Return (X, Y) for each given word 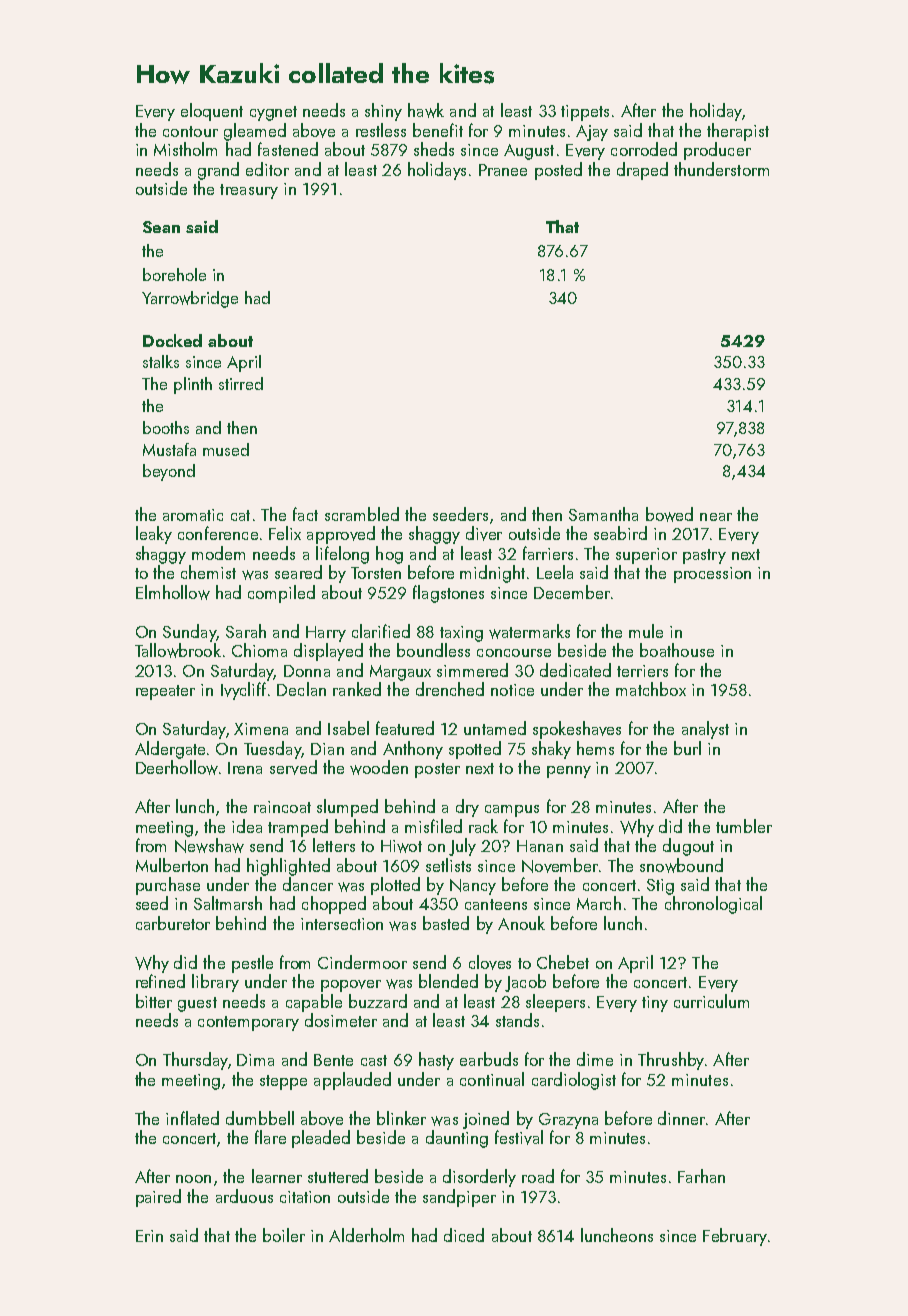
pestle (252, 964)
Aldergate (170, 750)
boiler (284, 1235)
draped (642, 171)
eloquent (212, 112)
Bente (333, 1060)
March (599, 903)
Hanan (540, 846)
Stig (660, 887)
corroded (644, 149)
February (735, 1237)
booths (166, 427)
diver (484, 533)
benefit (438, 130)
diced (464, 1235)
